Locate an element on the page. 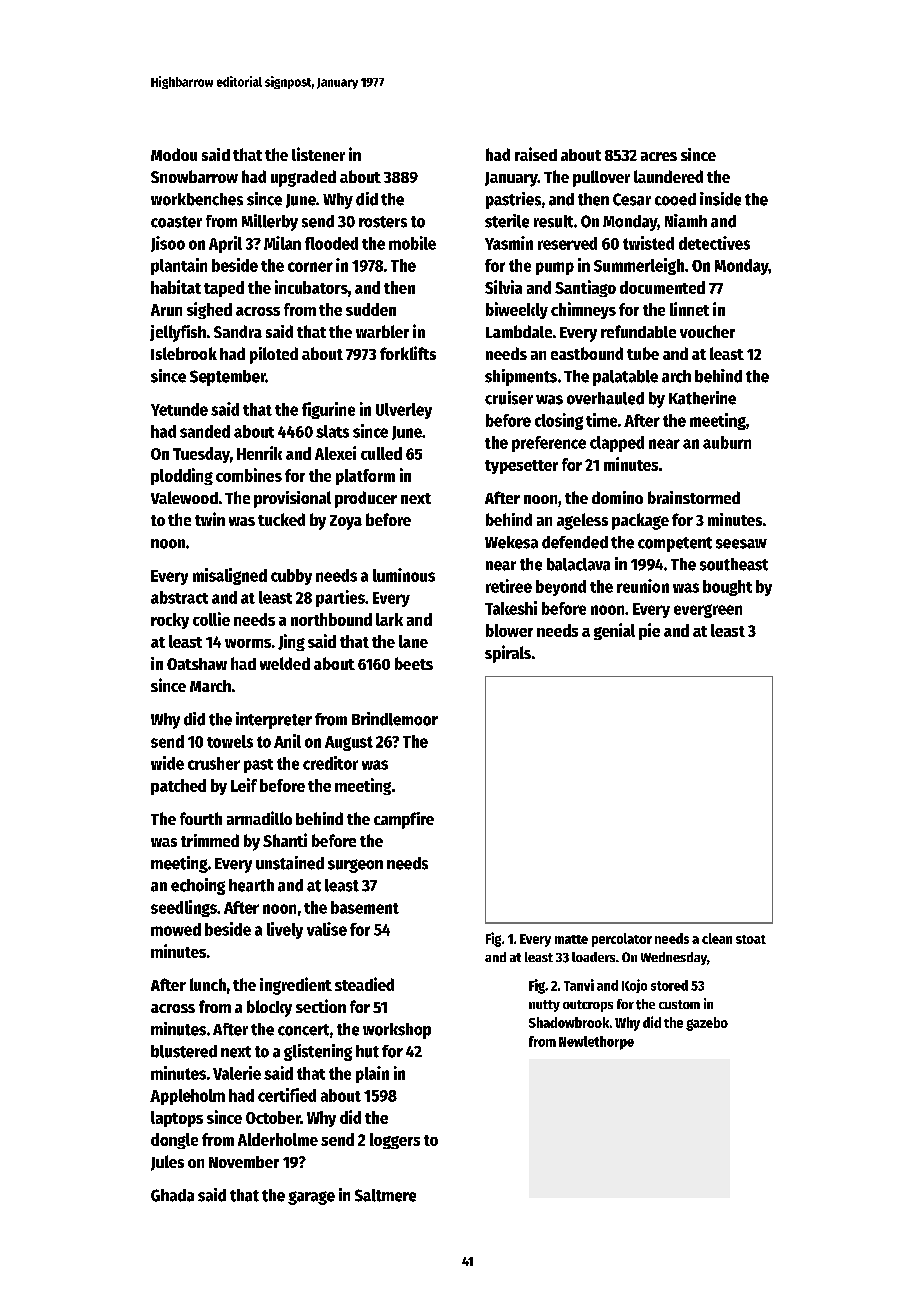 Image resolution: width=924 pixels, height=1311 pixels. certified is located at coordinates (287, 1095).
